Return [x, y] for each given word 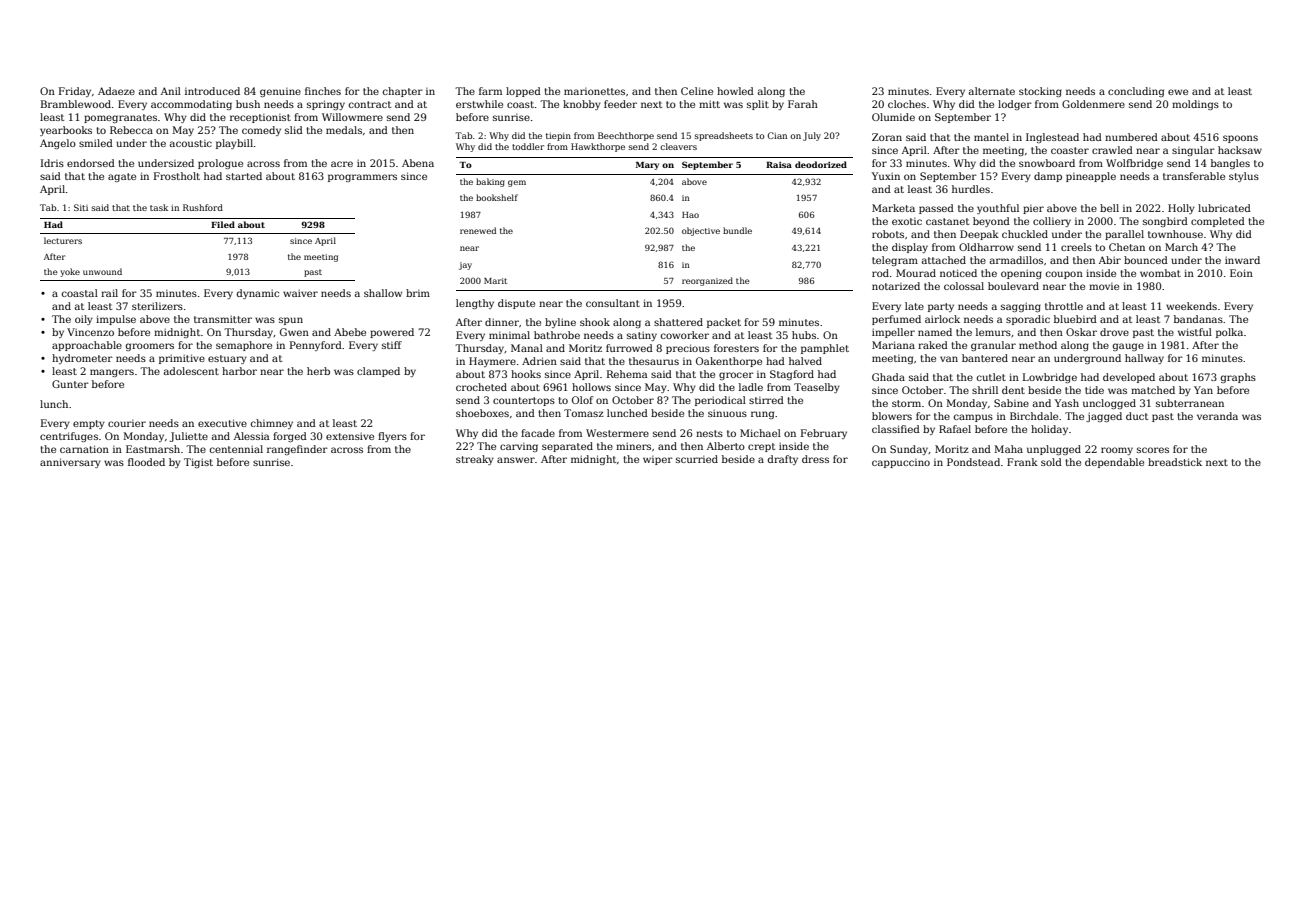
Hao [690, 215]
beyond [991, 222]
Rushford [203, 207]
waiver [300, 293]
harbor [239, 371]
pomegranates [120, 118]
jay [465, 266]
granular [993, 346]
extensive [350, 436]
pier [1033, 209]
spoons [1240, 139]
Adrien [539, 361]
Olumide [893, 117]
